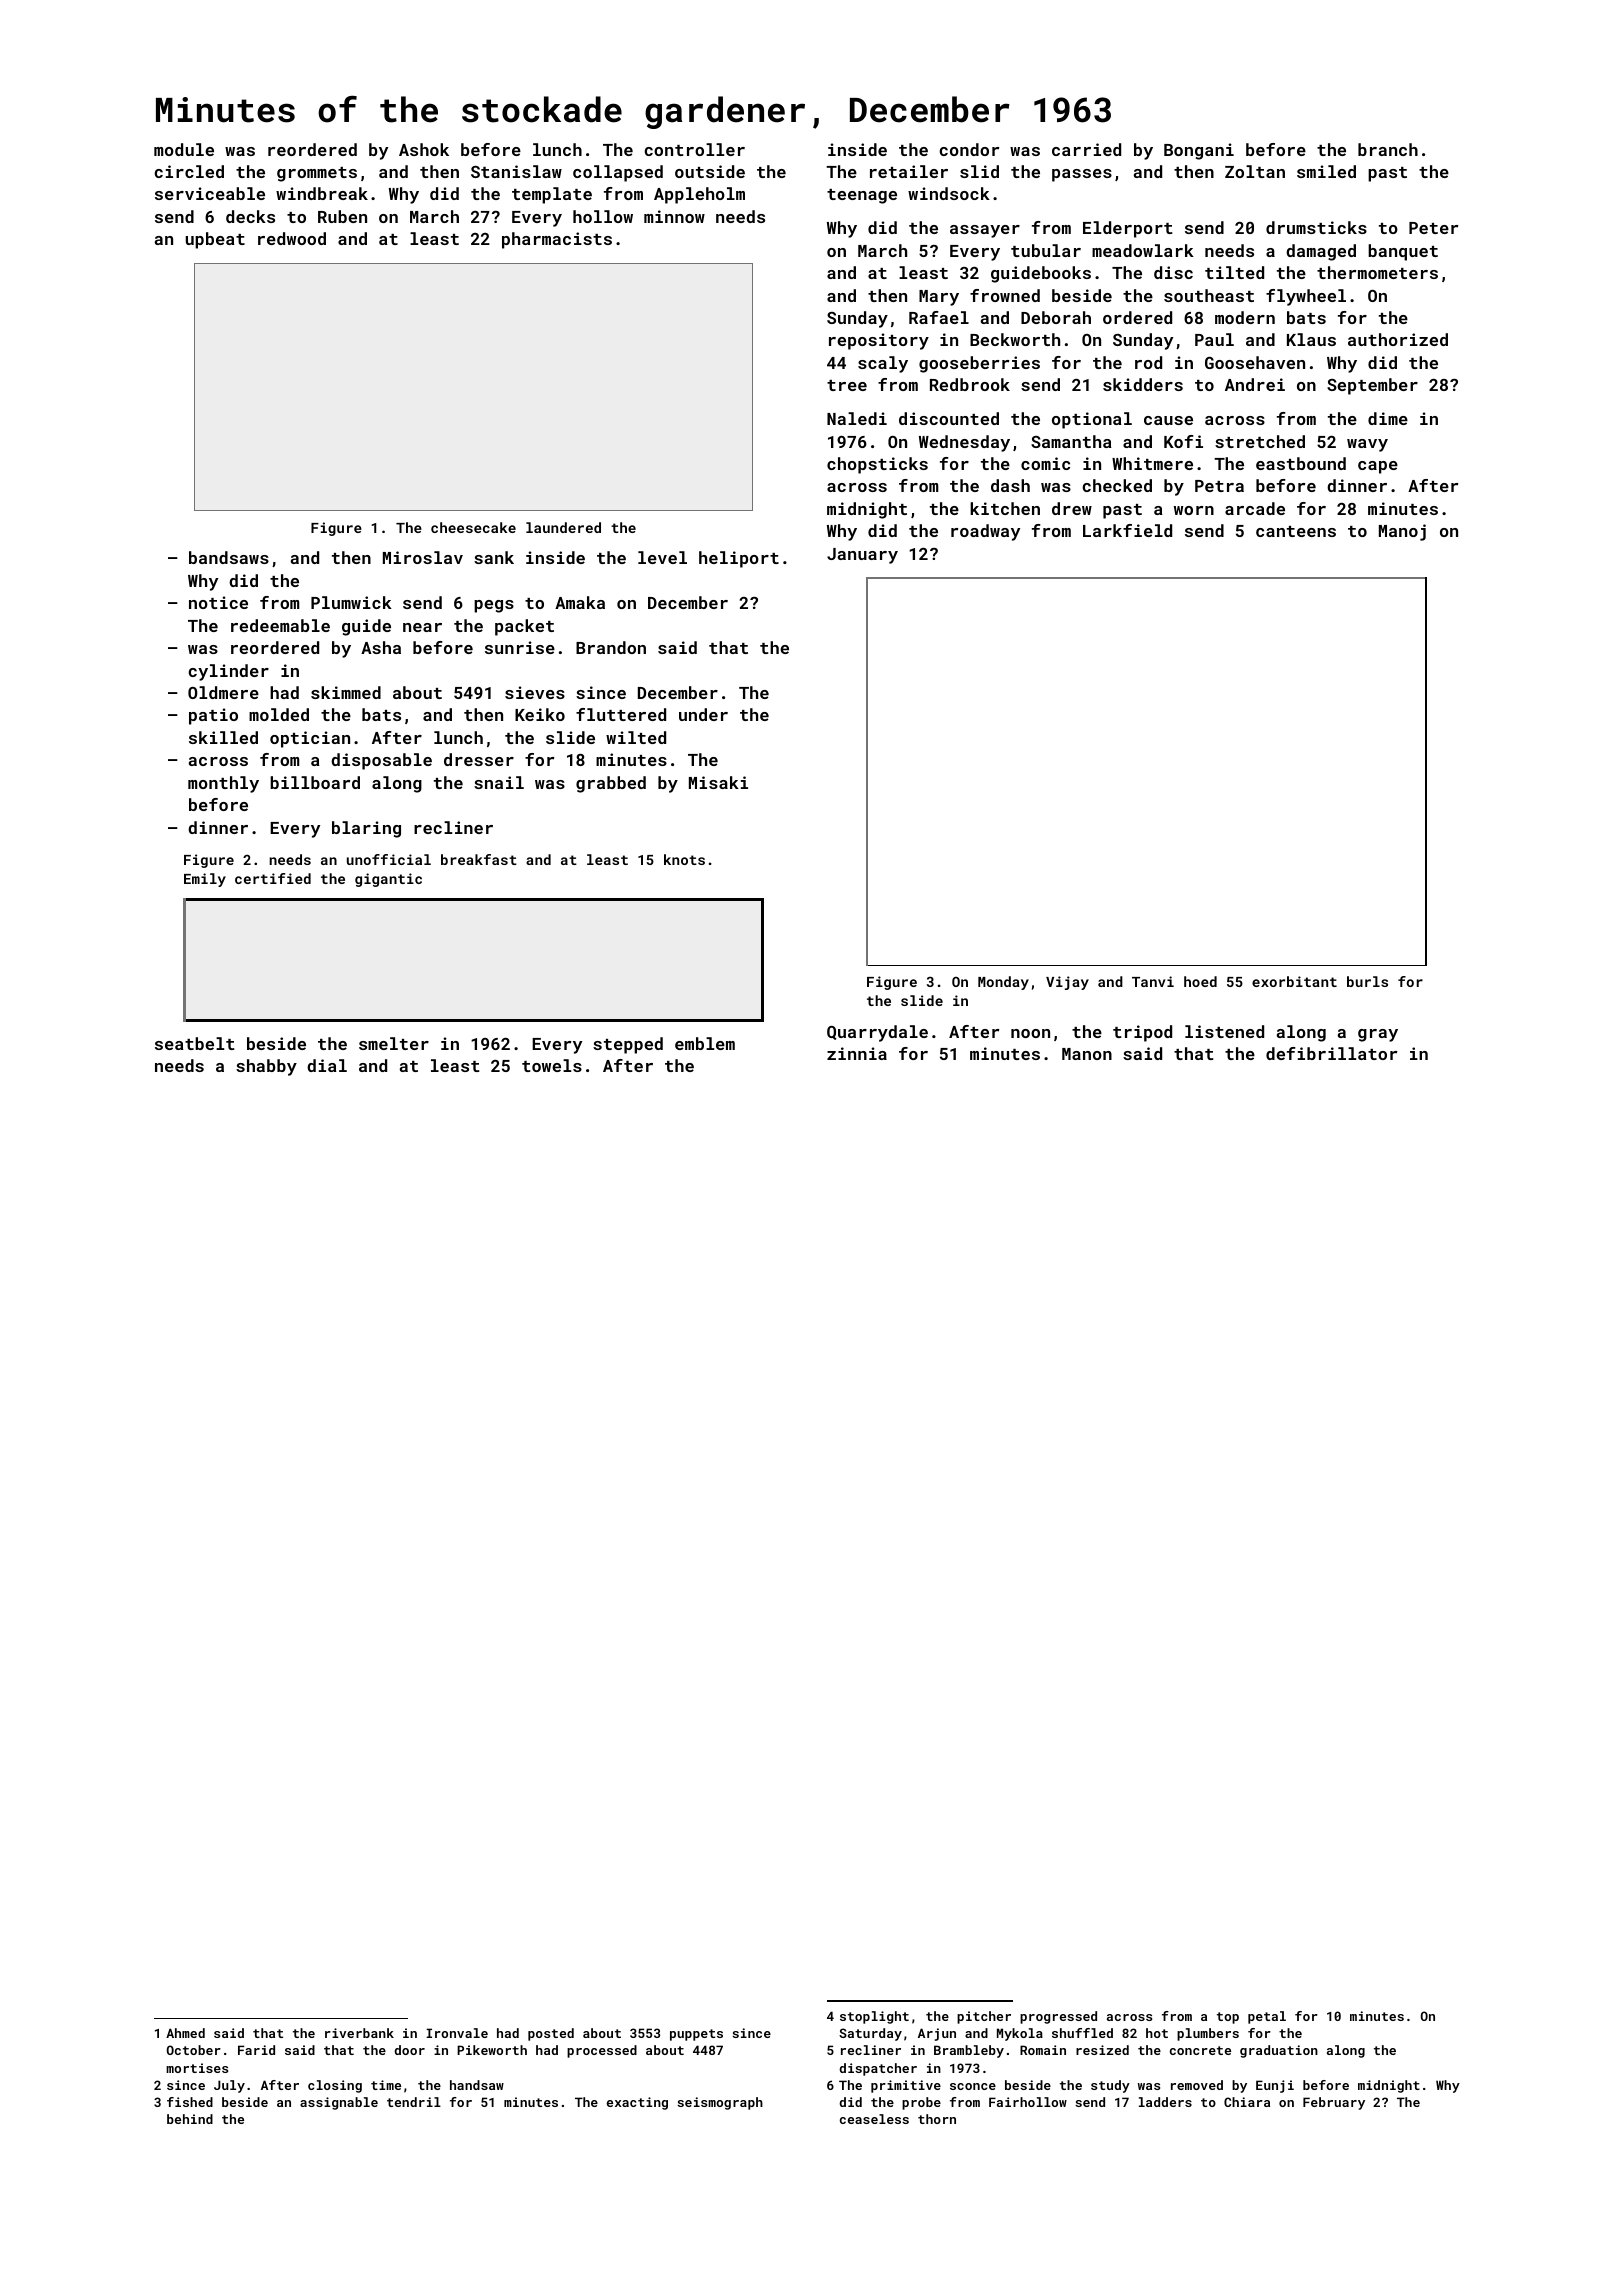 This image has width=1620, height=2292. Describe the element at coordinates (473, 527) in the image. I see `cheesecake` at that location.
